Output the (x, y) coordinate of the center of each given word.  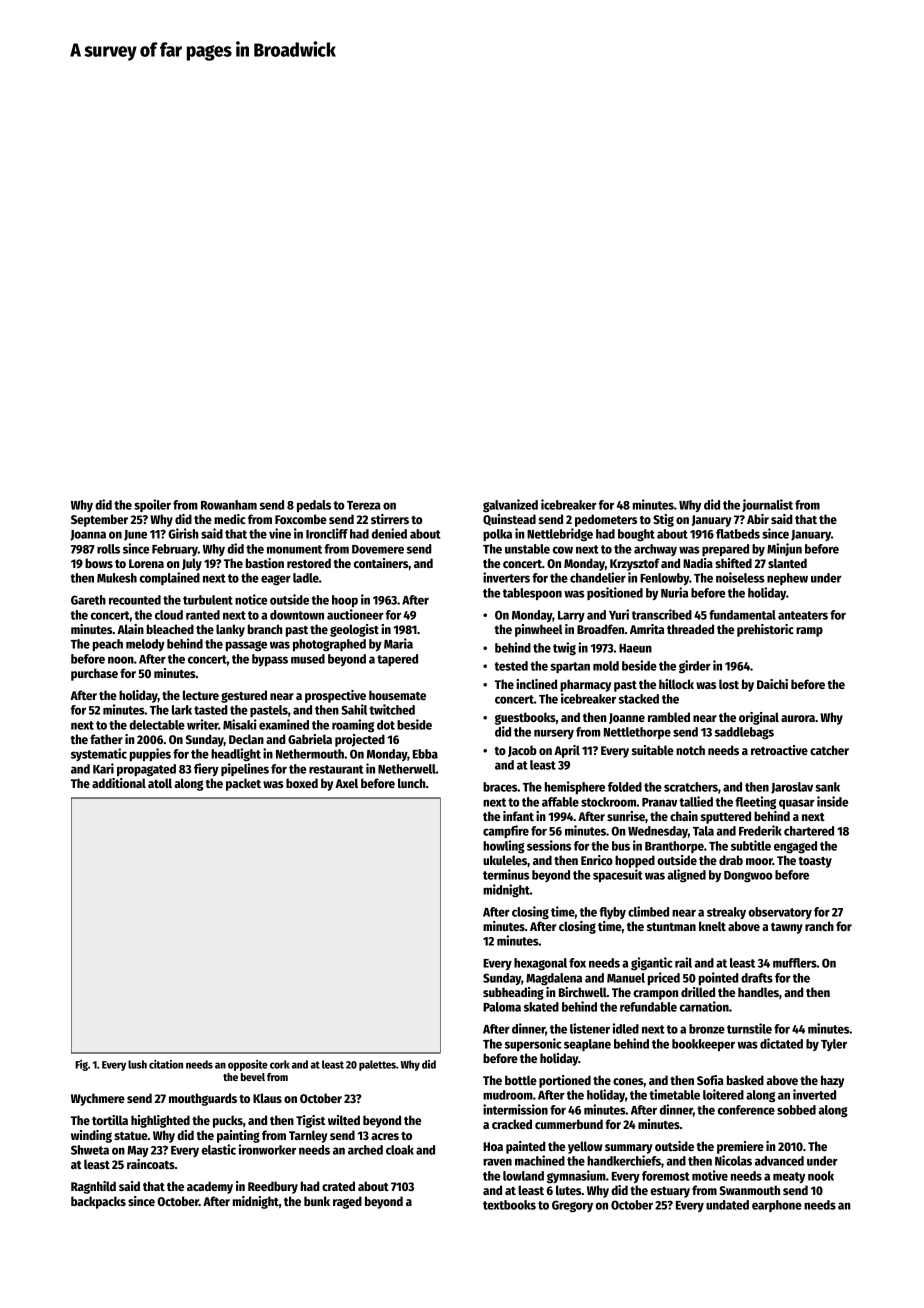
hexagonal (540, 964)
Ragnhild (93, 1187)
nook (821, 1176)
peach (108, 645)
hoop (345, 601)
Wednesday (658, 832)
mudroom (508, 1095)
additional (119, 783)
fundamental (742, 615)
